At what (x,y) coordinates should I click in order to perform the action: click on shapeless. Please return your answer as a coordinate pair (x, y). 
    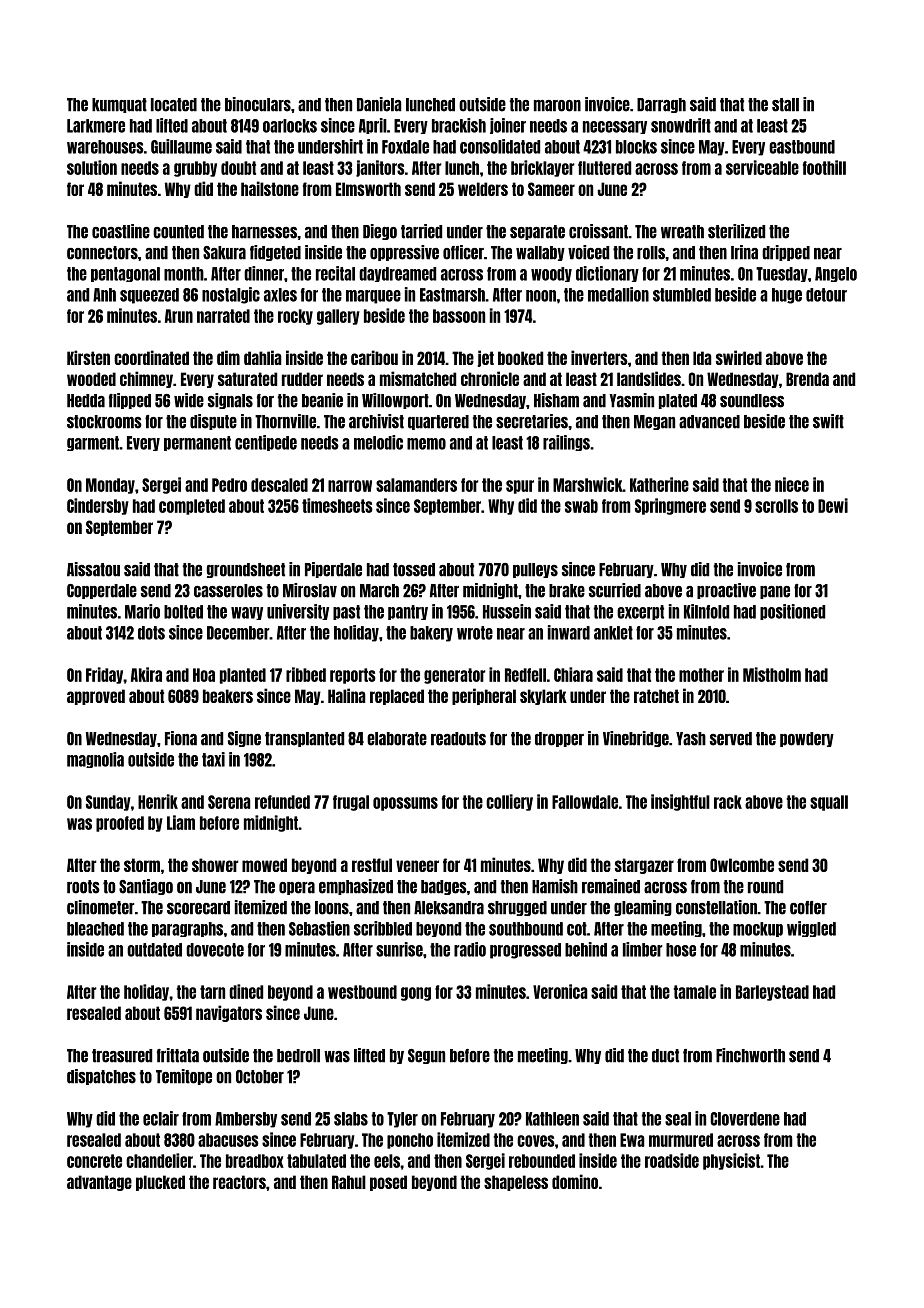
    Looking at the image, I should click on (516, 1183).
